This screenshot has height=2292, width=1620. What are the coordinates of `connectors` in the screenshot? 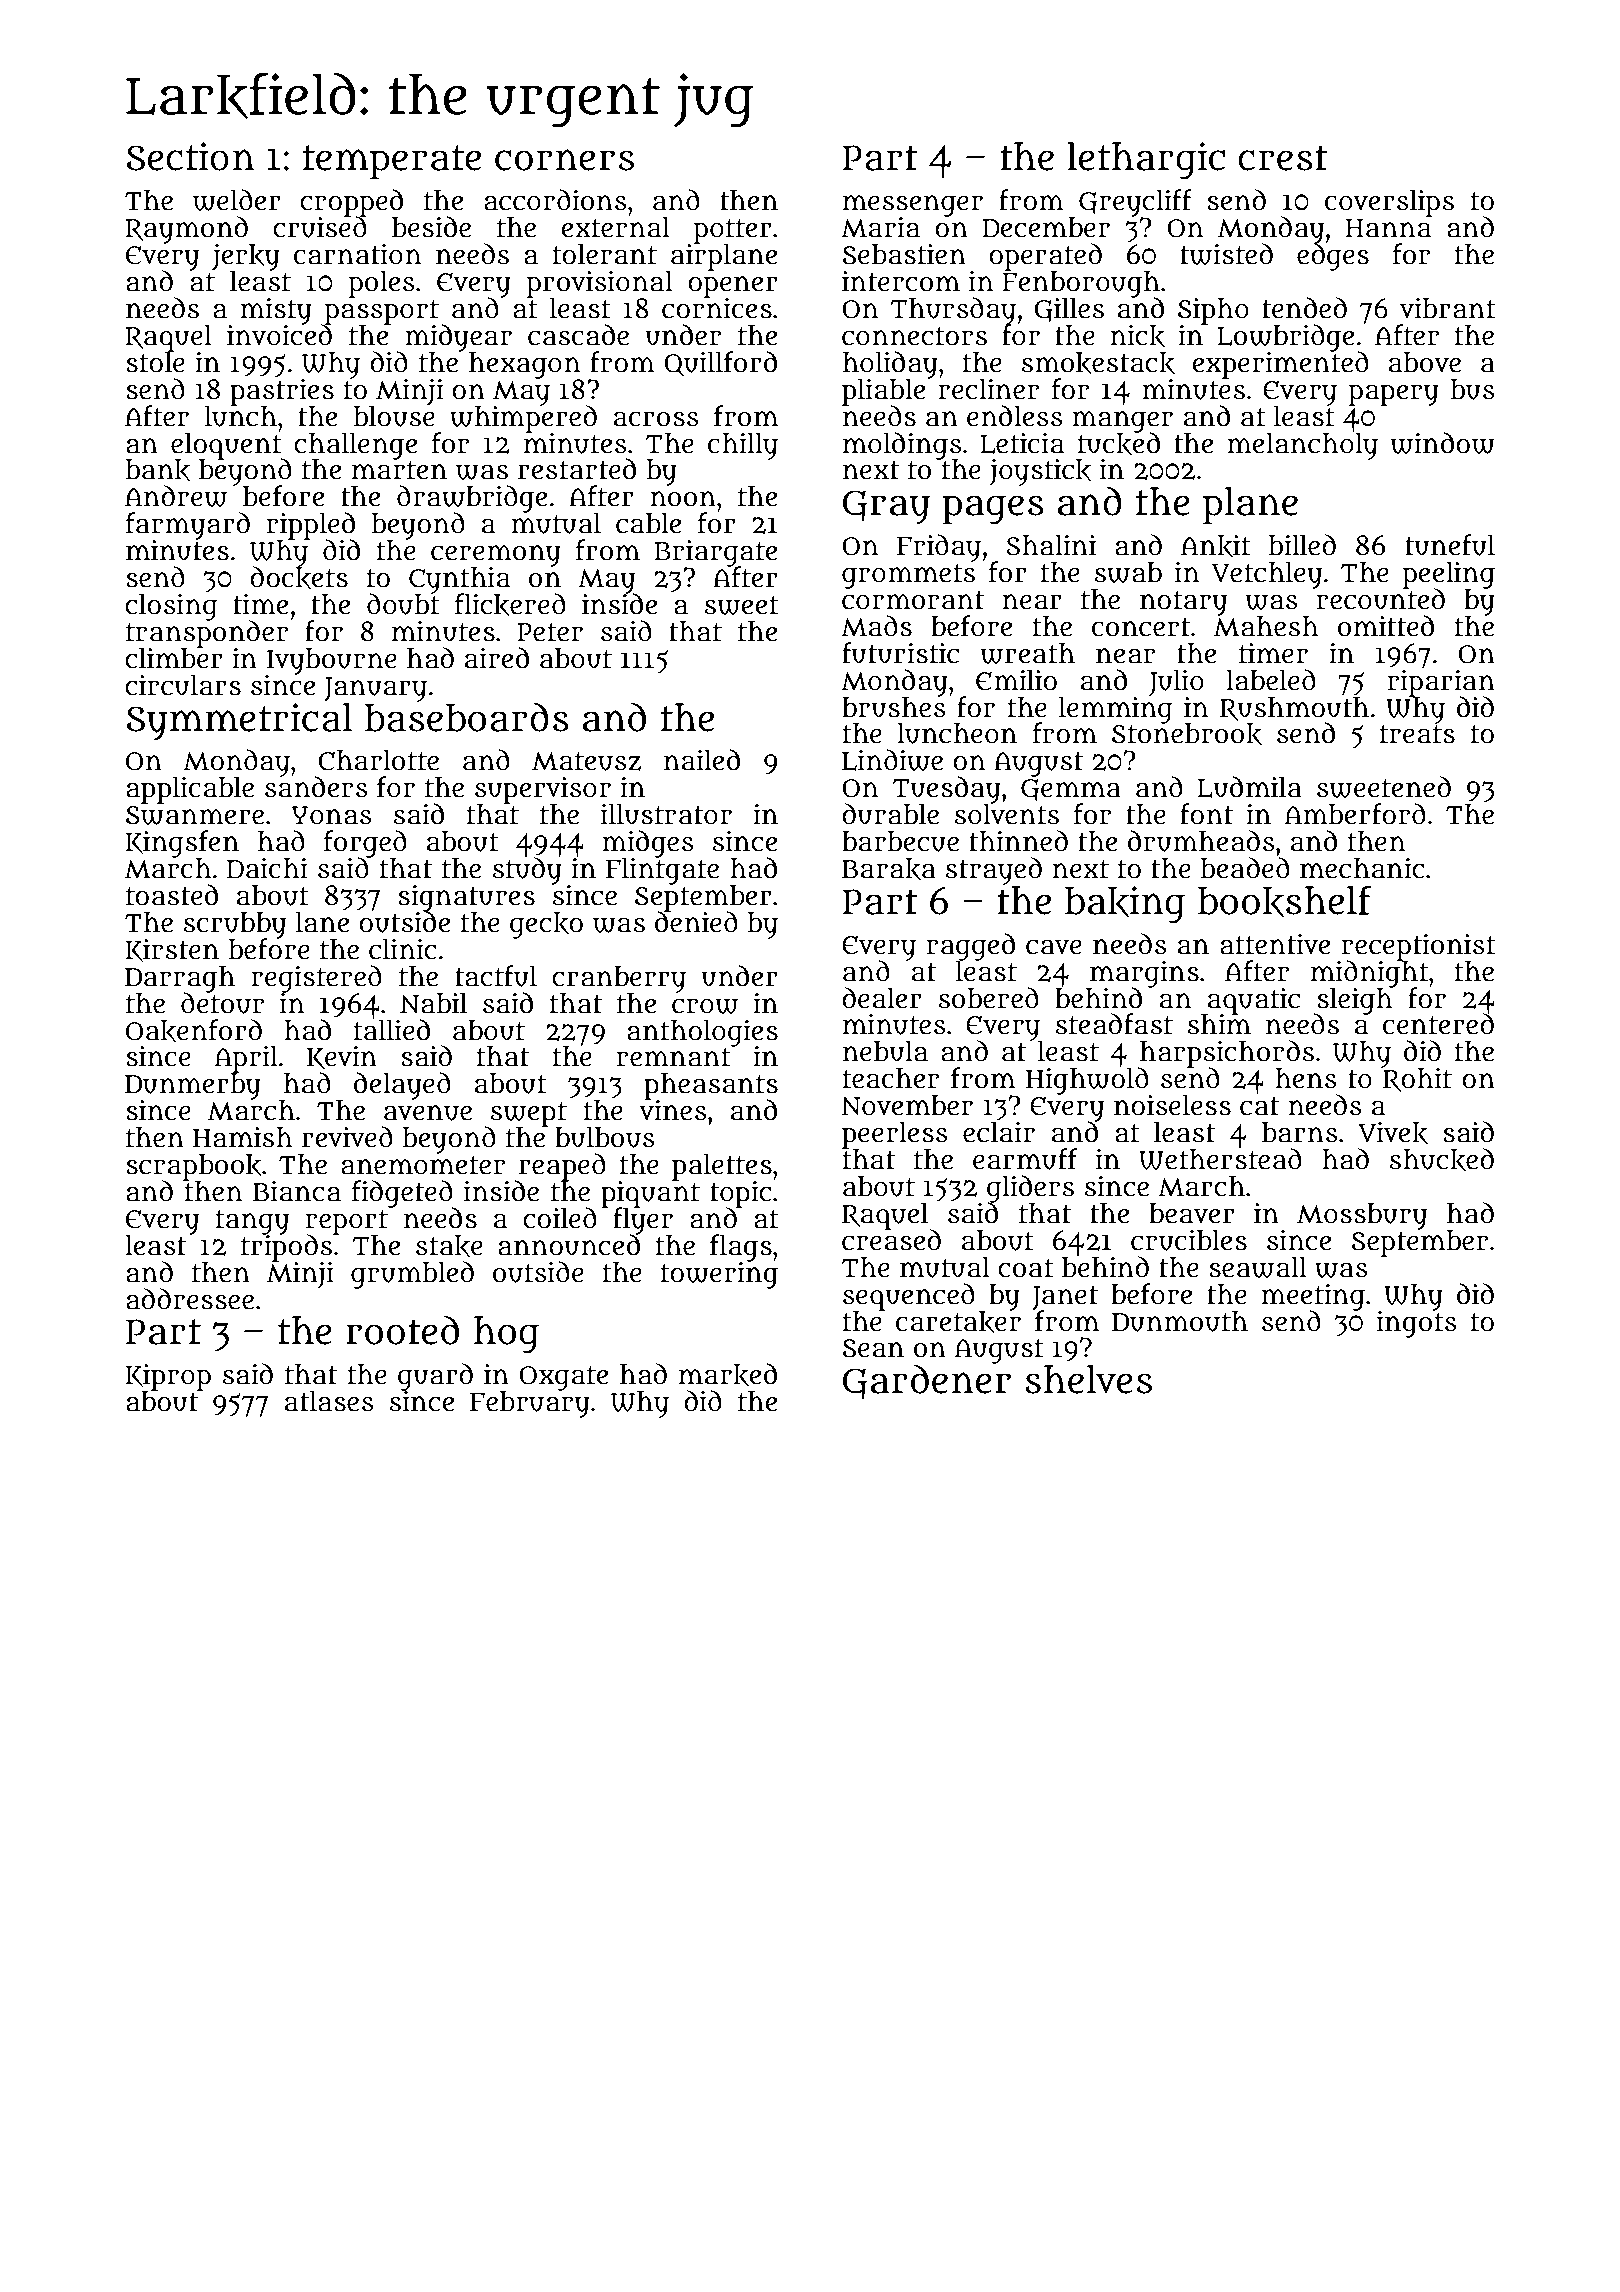 It's located at (914, 336).
